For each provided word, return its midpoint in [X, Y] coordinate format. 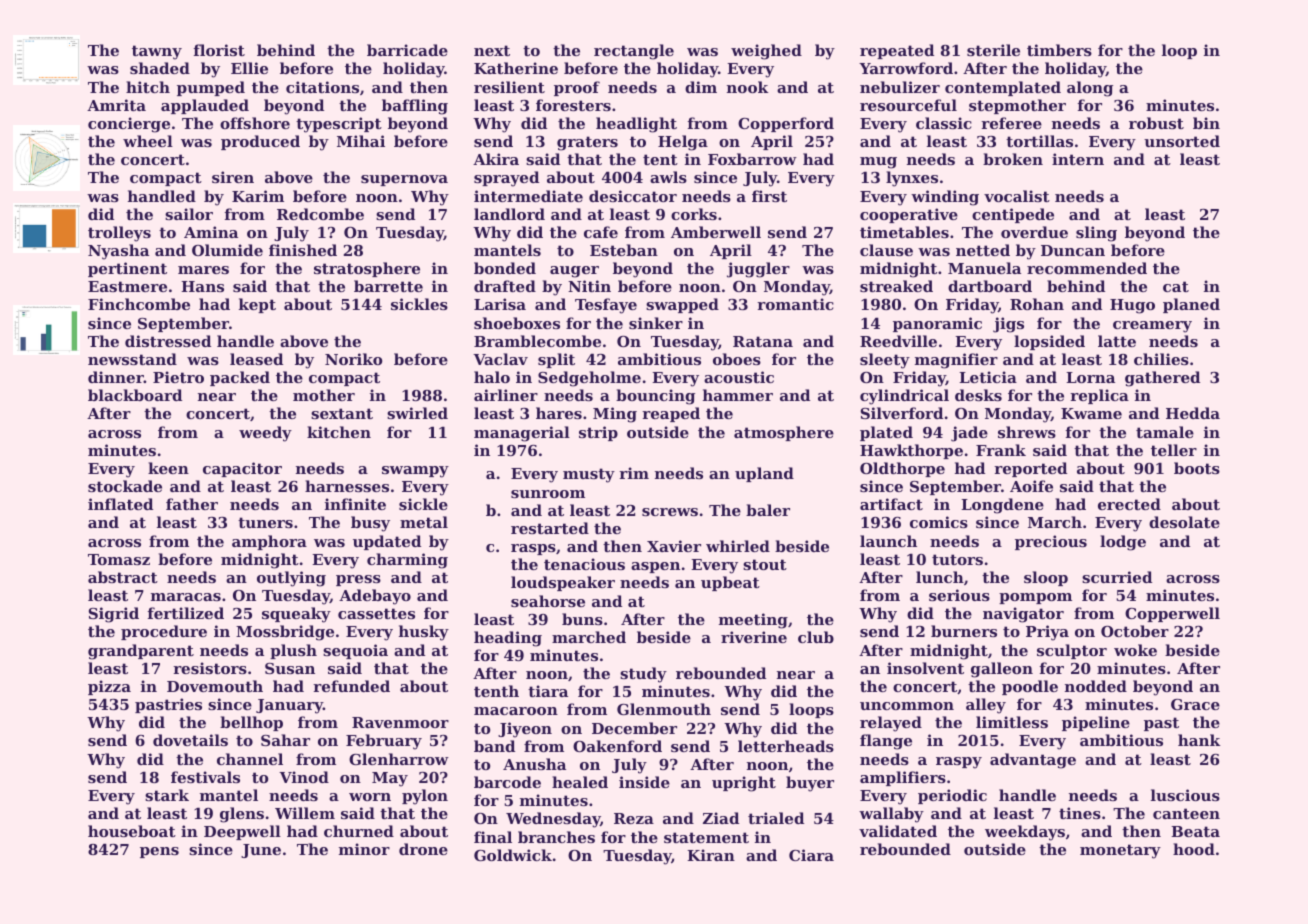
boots [1197, 468]
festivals [205, 777]
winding [945, 198]
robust [1156, 123]
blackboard [135, 395]
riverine [754, 637]
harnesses [347, 486]
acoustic [739, 377]
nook [747, 87]
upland [764, 474]
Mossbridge [285, 633]
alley [986, 706]
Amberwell [716, 232]
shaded [160, 68]
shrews [1027, 432]
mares [203, 270]
